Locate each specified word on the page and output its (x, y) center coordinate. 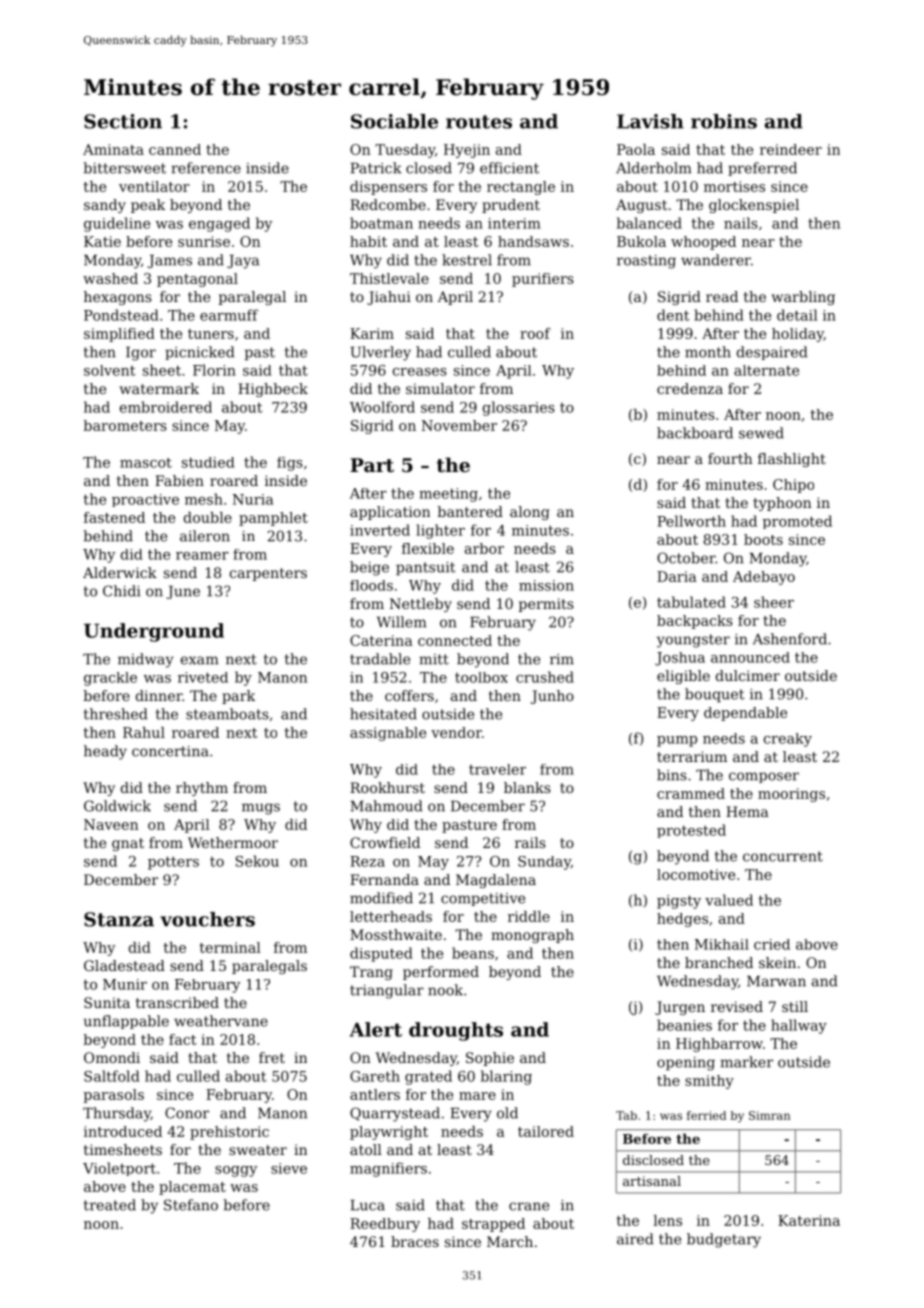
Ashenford (790, 639)
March (510, 1241)
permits (546, 605)
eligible (683, 677)
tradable (380, 659)
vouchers (207, 919)
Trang (371, 973)
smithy (709, 1082)
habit (368, 241)
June (183, 592)
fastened (114, 517)
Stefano (191, 1205)
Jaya (243, 262)
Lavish (650, 121)
